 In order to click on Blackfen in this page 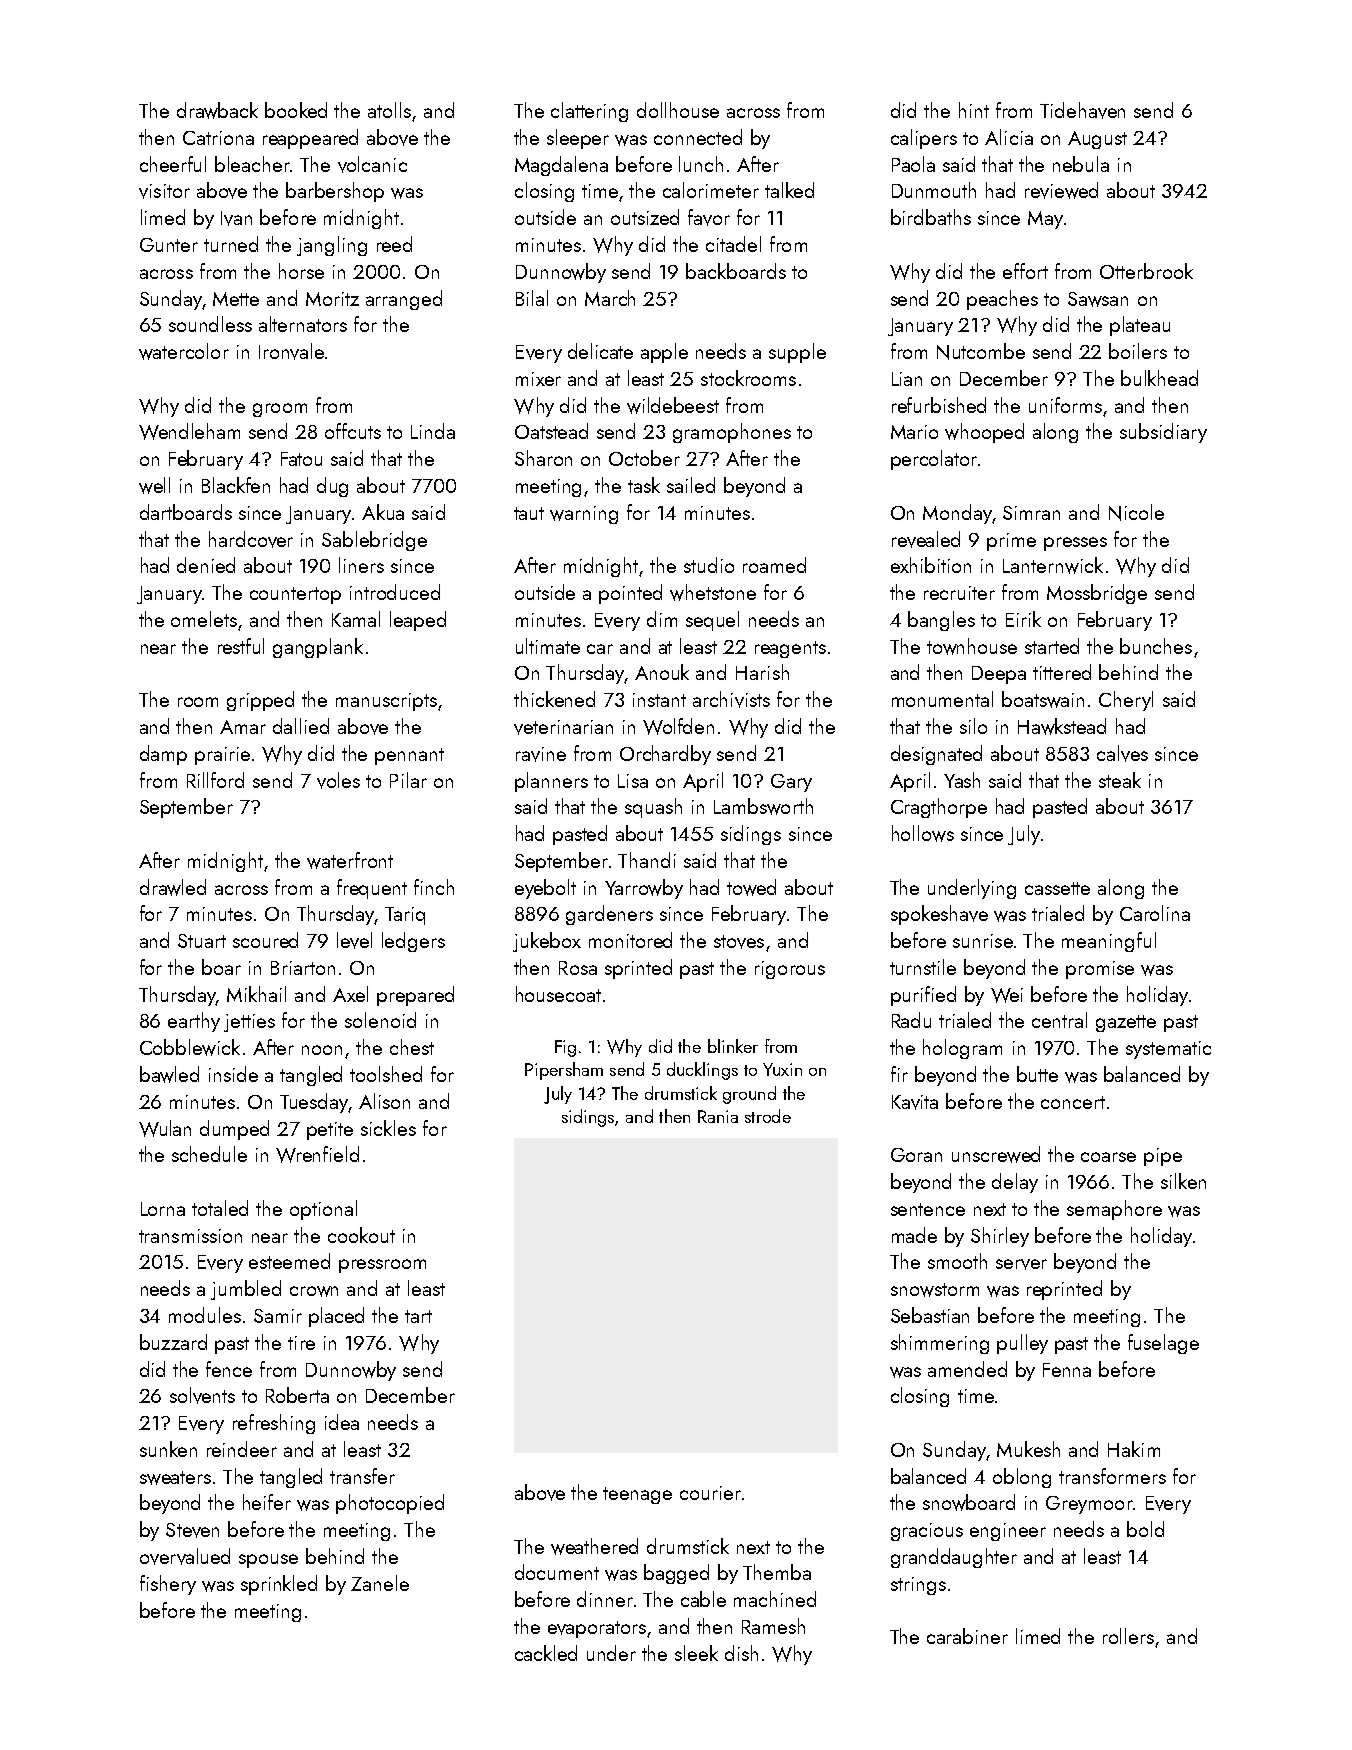, I will do `click(236, 485)`.
